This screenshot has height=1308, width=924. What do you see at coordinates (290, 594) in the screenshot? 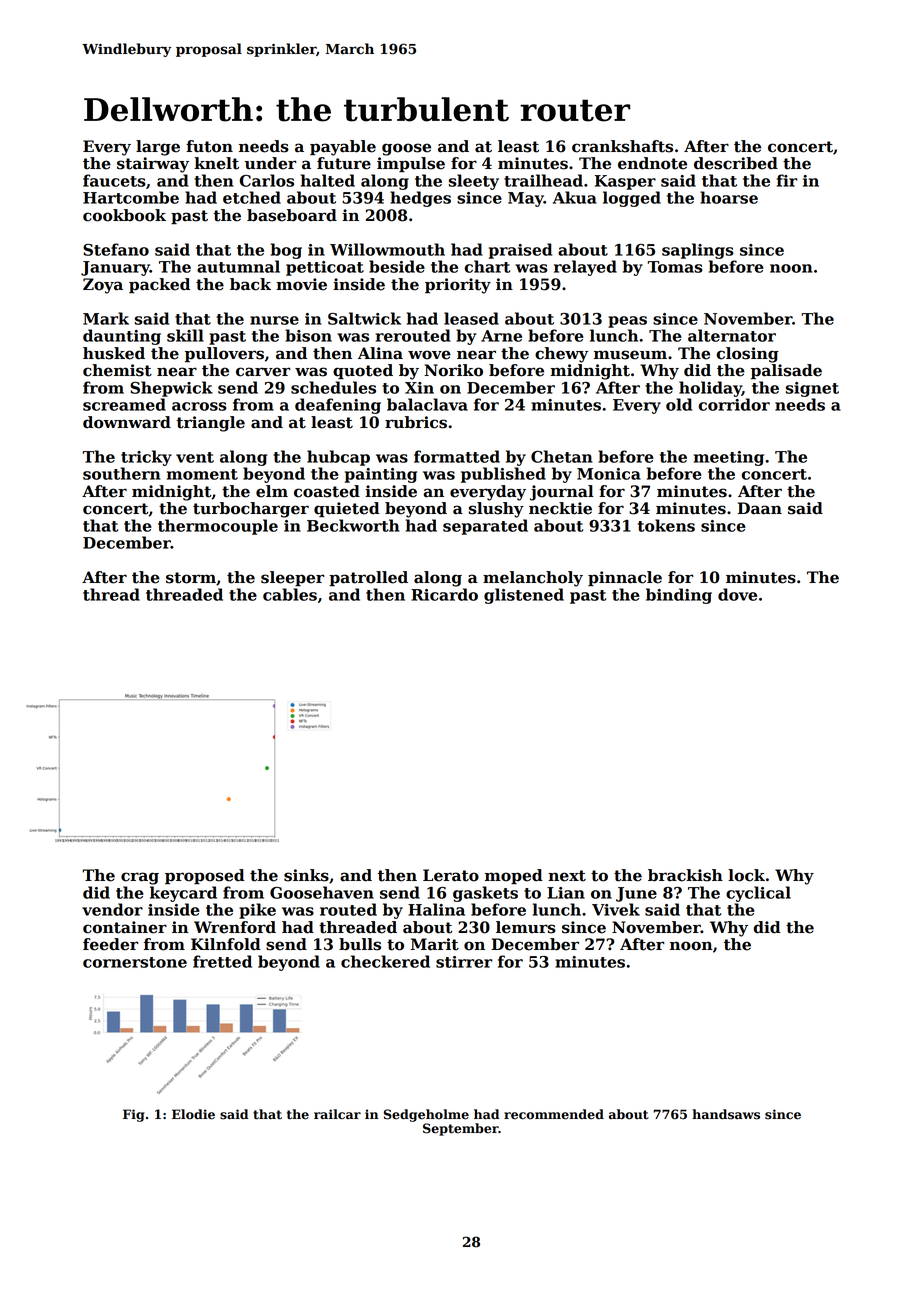
I see `cables` at bounding box center [290, 594].
